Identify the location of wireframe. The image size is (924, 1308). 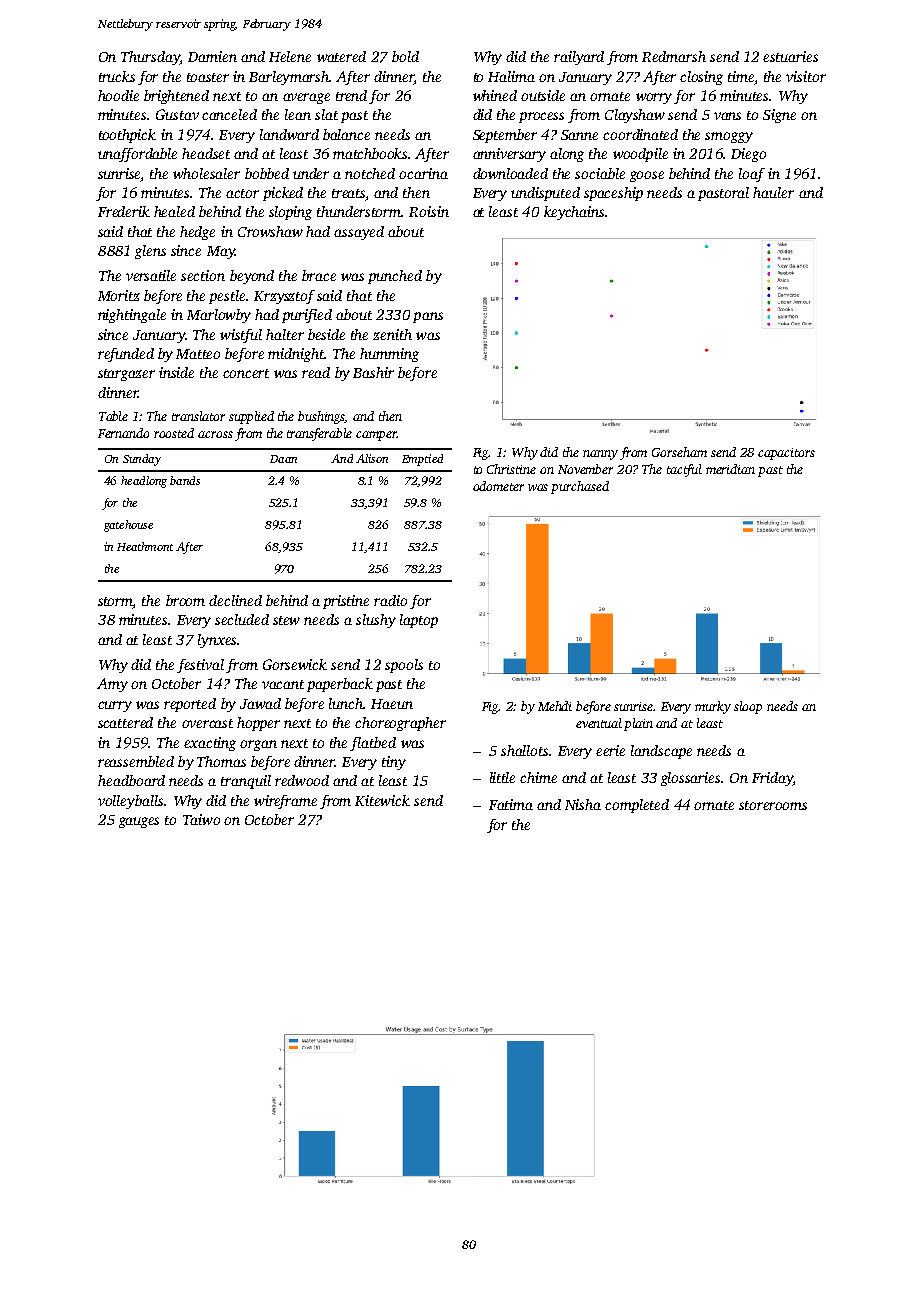
(285, 802).
